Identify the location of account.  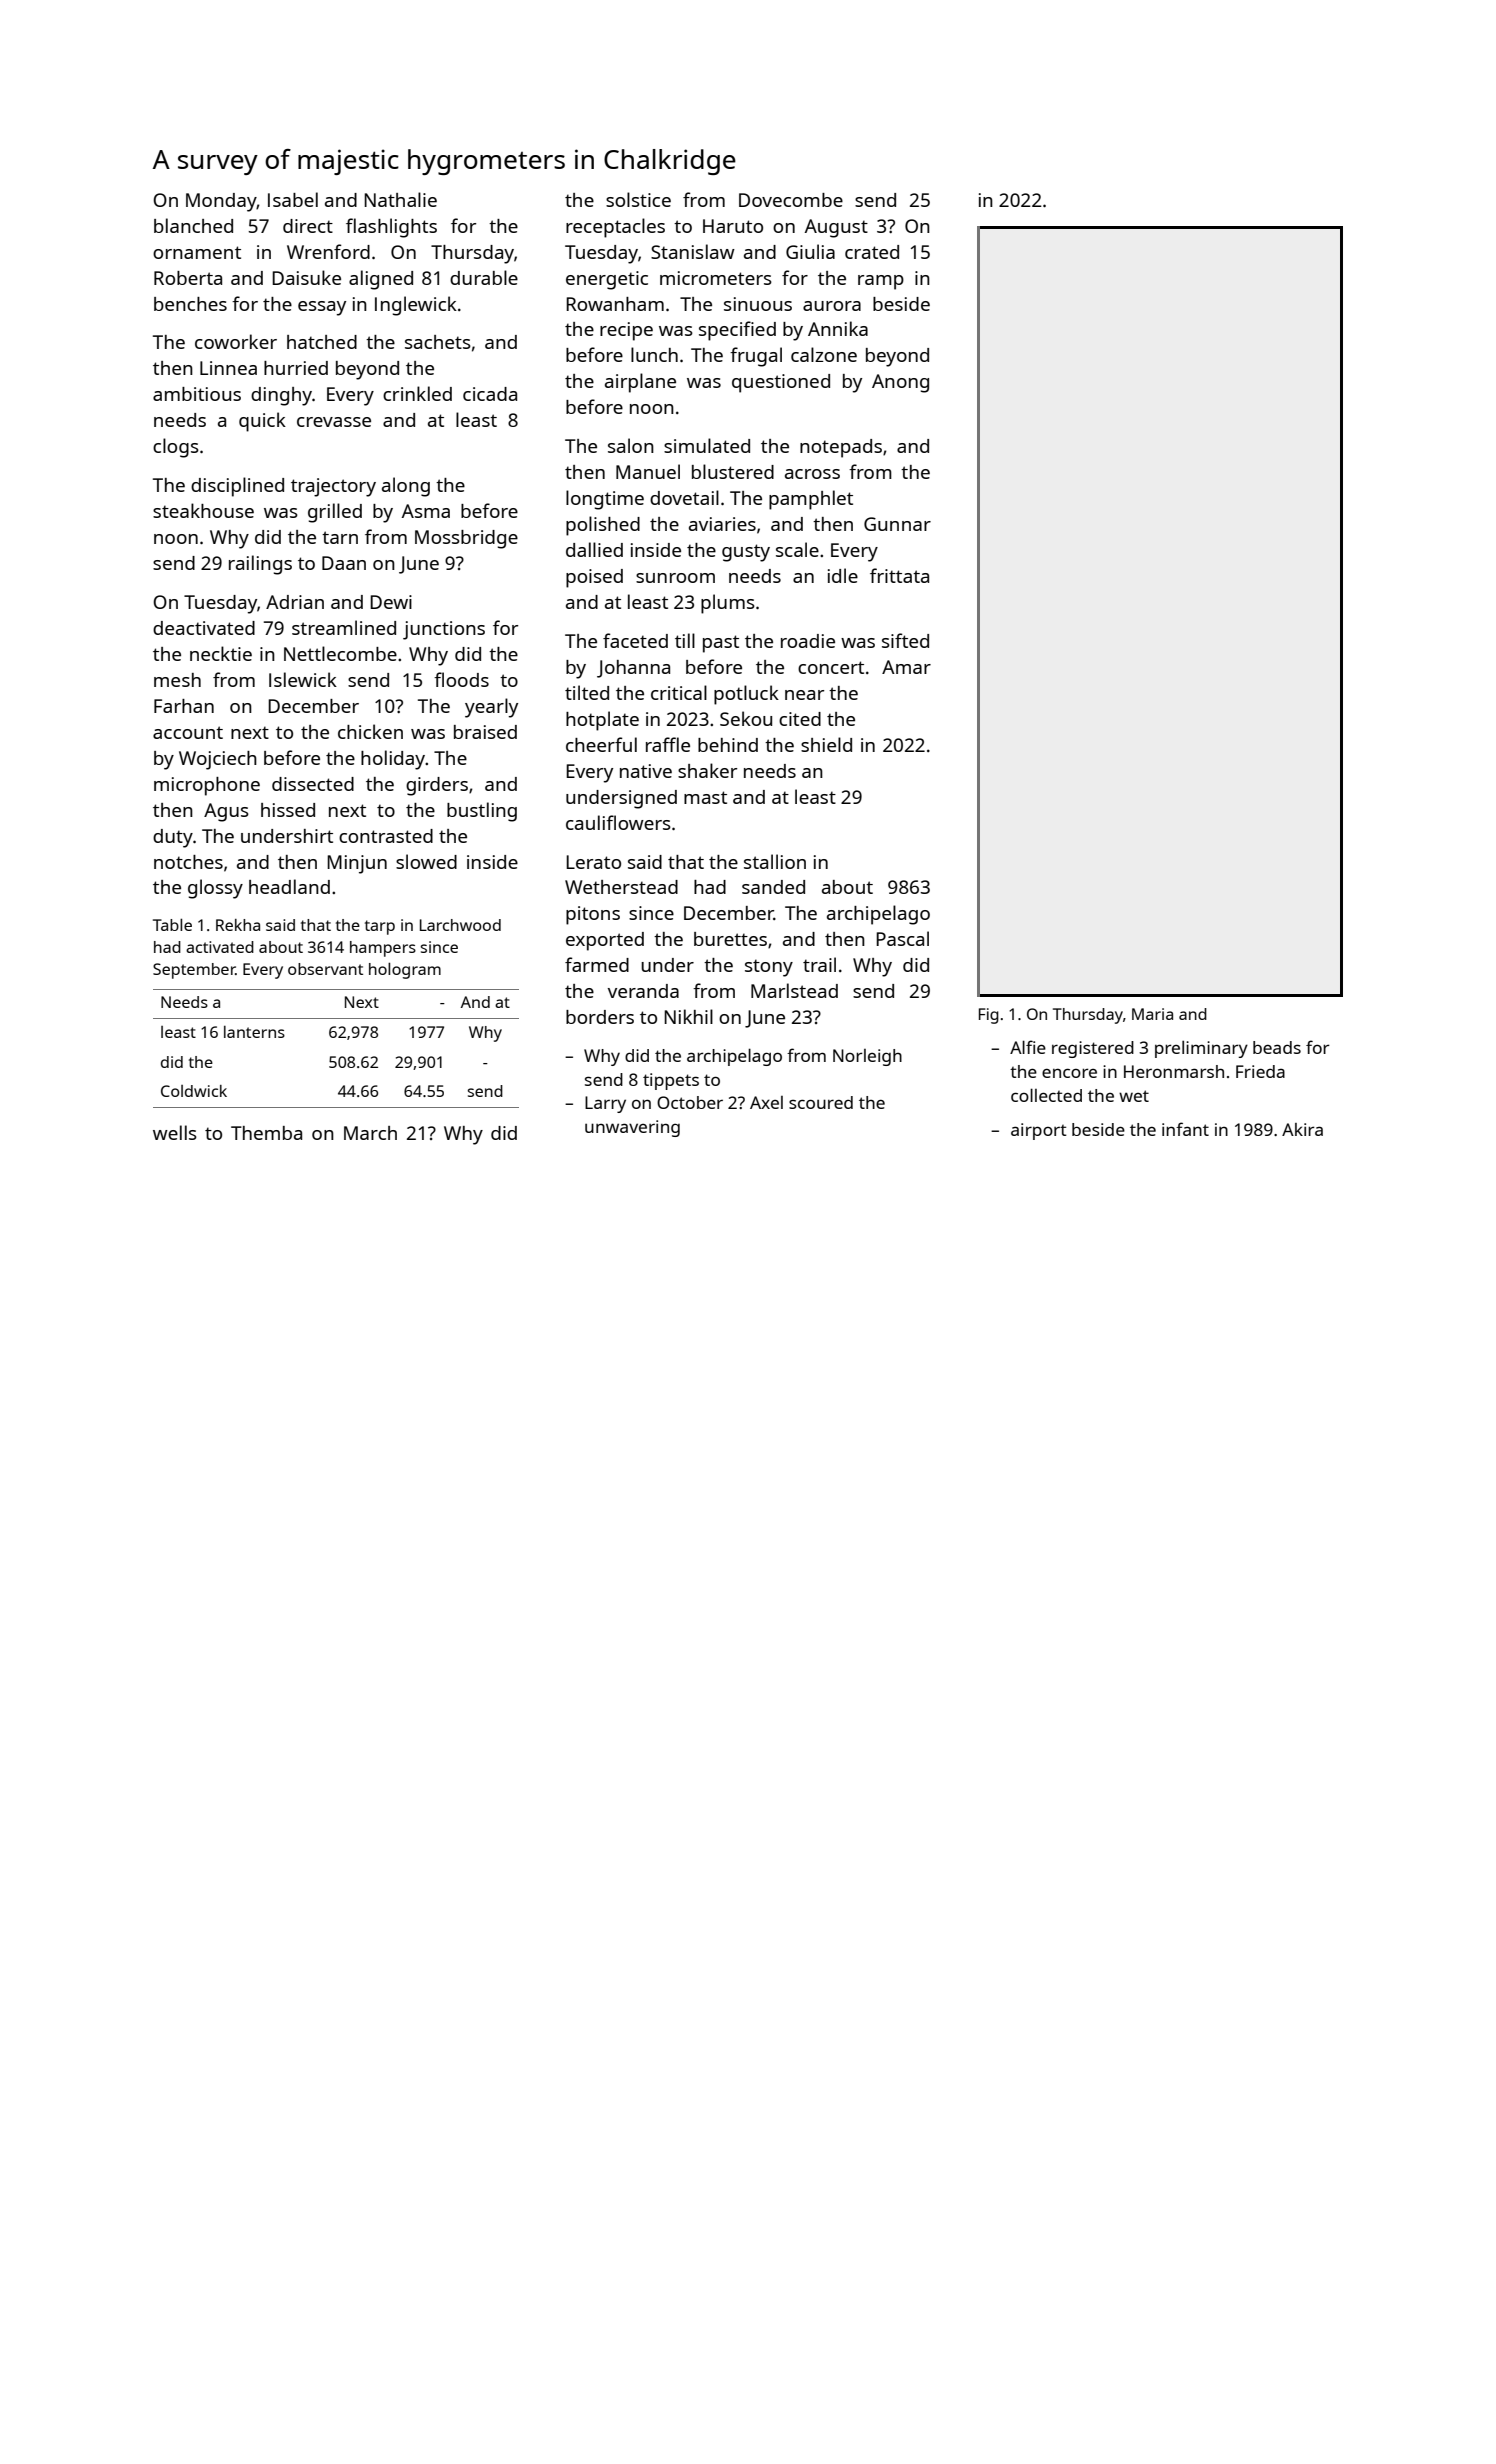
(188, 732).
